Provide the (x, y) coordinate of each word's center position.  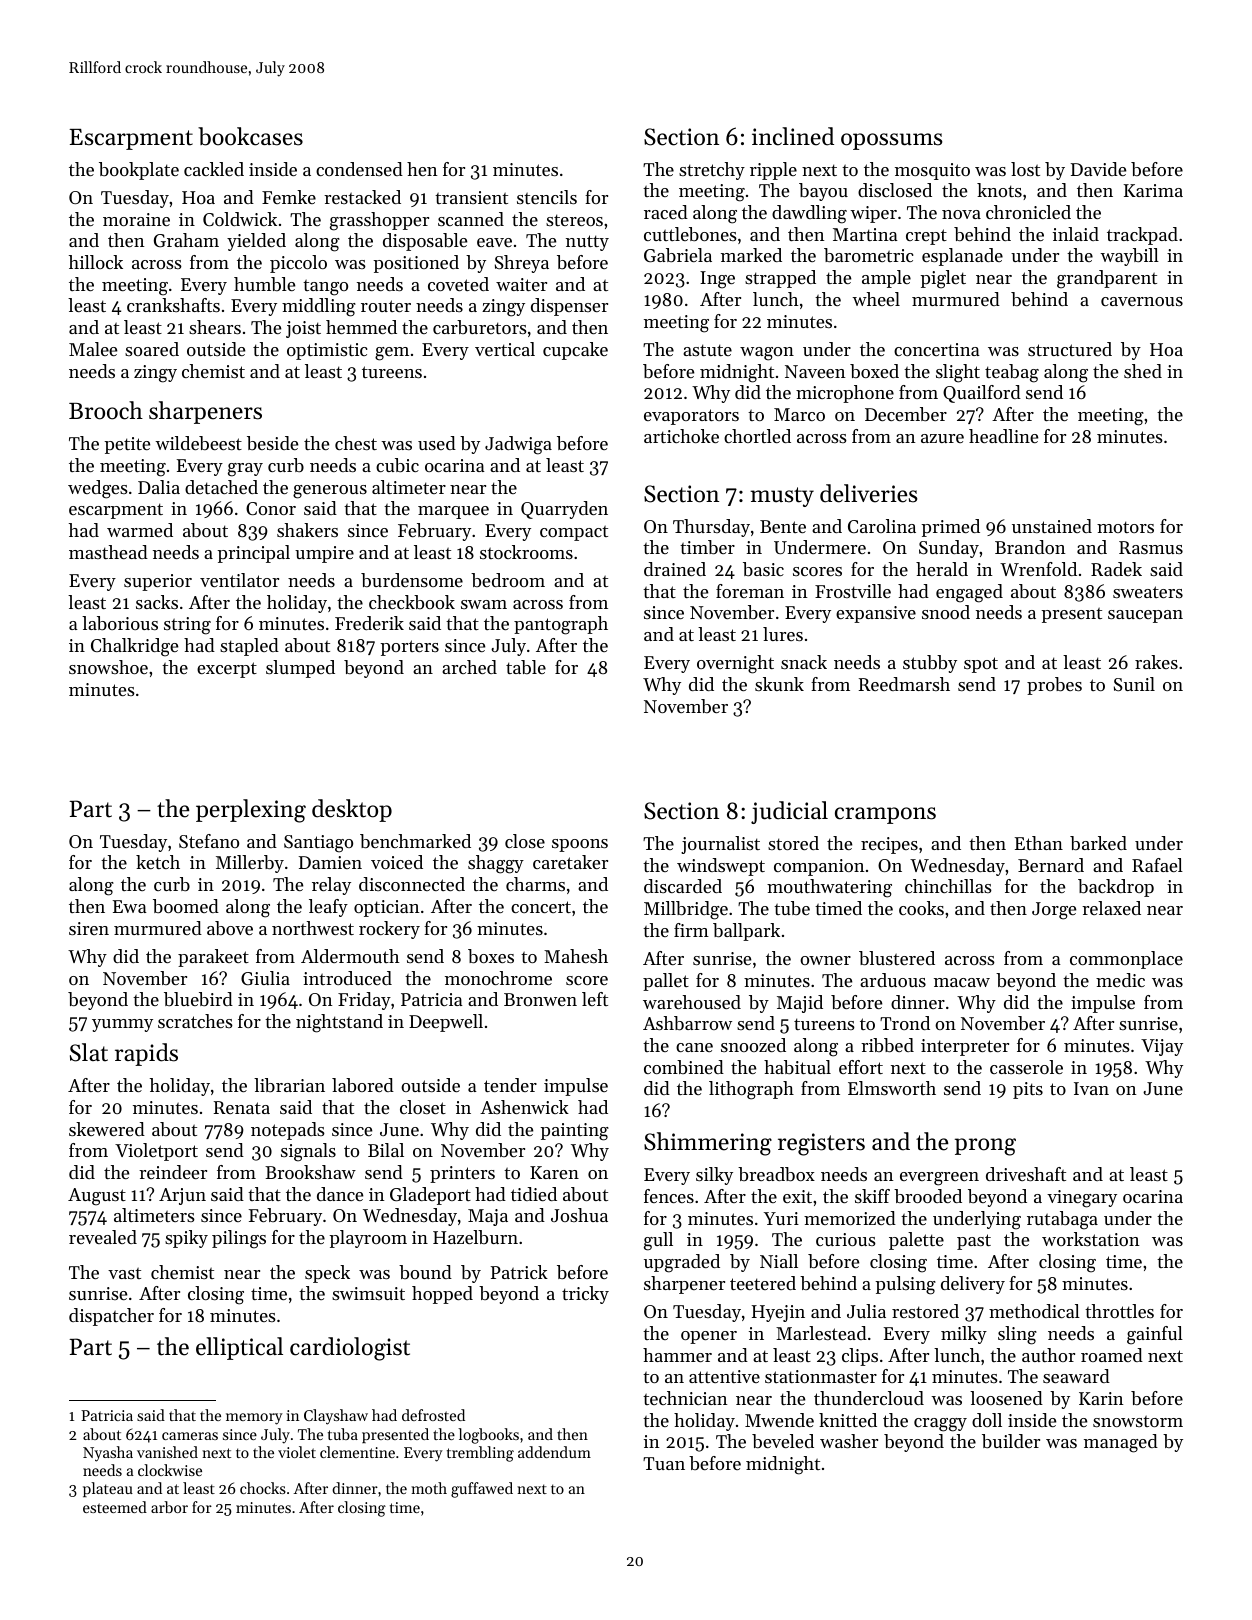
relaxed (1111, 908)
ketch (158, 862)
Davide (1098, 169)
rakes (1156, 662)
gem (392, 354)
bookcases (250, 136)
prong (985, 1147)
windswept (721, 867)
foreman (750, 591)
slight (958, 373)
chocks (263, 1488)
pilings (239, 1239)
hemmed (361, 327)
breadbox (776, 1174)
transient (471, 197)
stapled (249, 647)
